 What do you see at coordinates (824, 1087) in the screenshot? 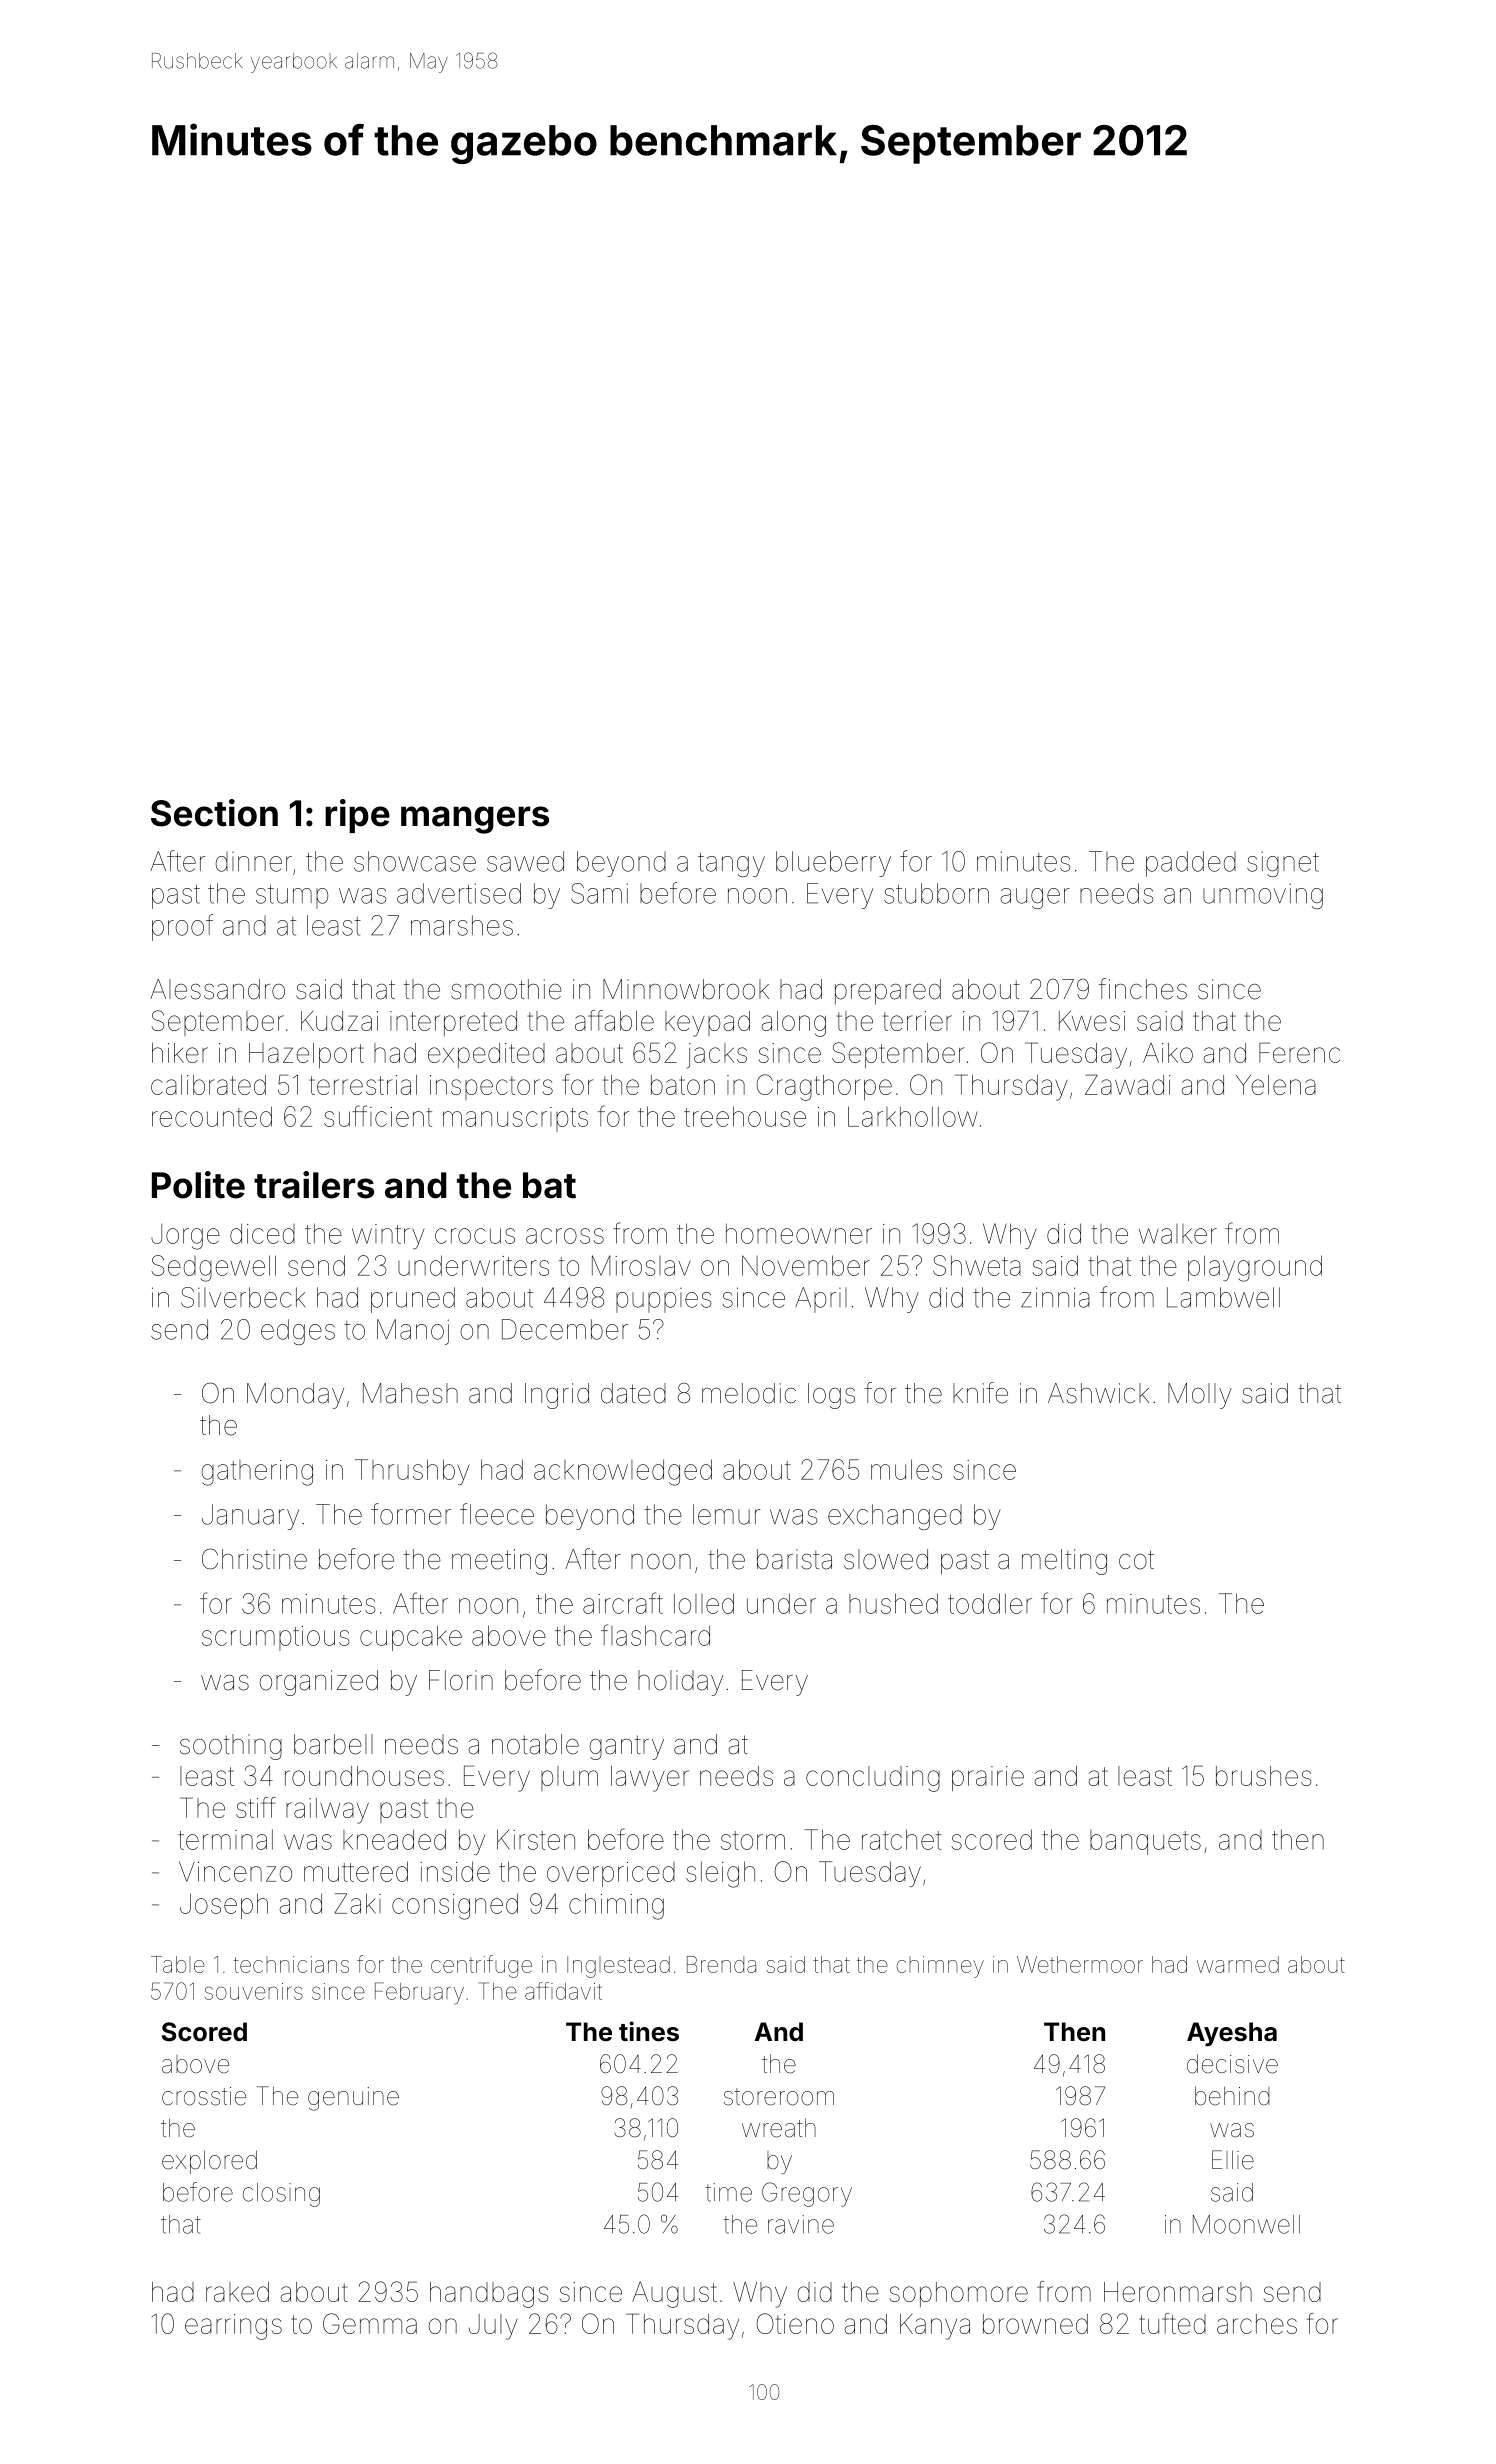
I see `Cragthorpe` at bounding box center [824, 1087].
